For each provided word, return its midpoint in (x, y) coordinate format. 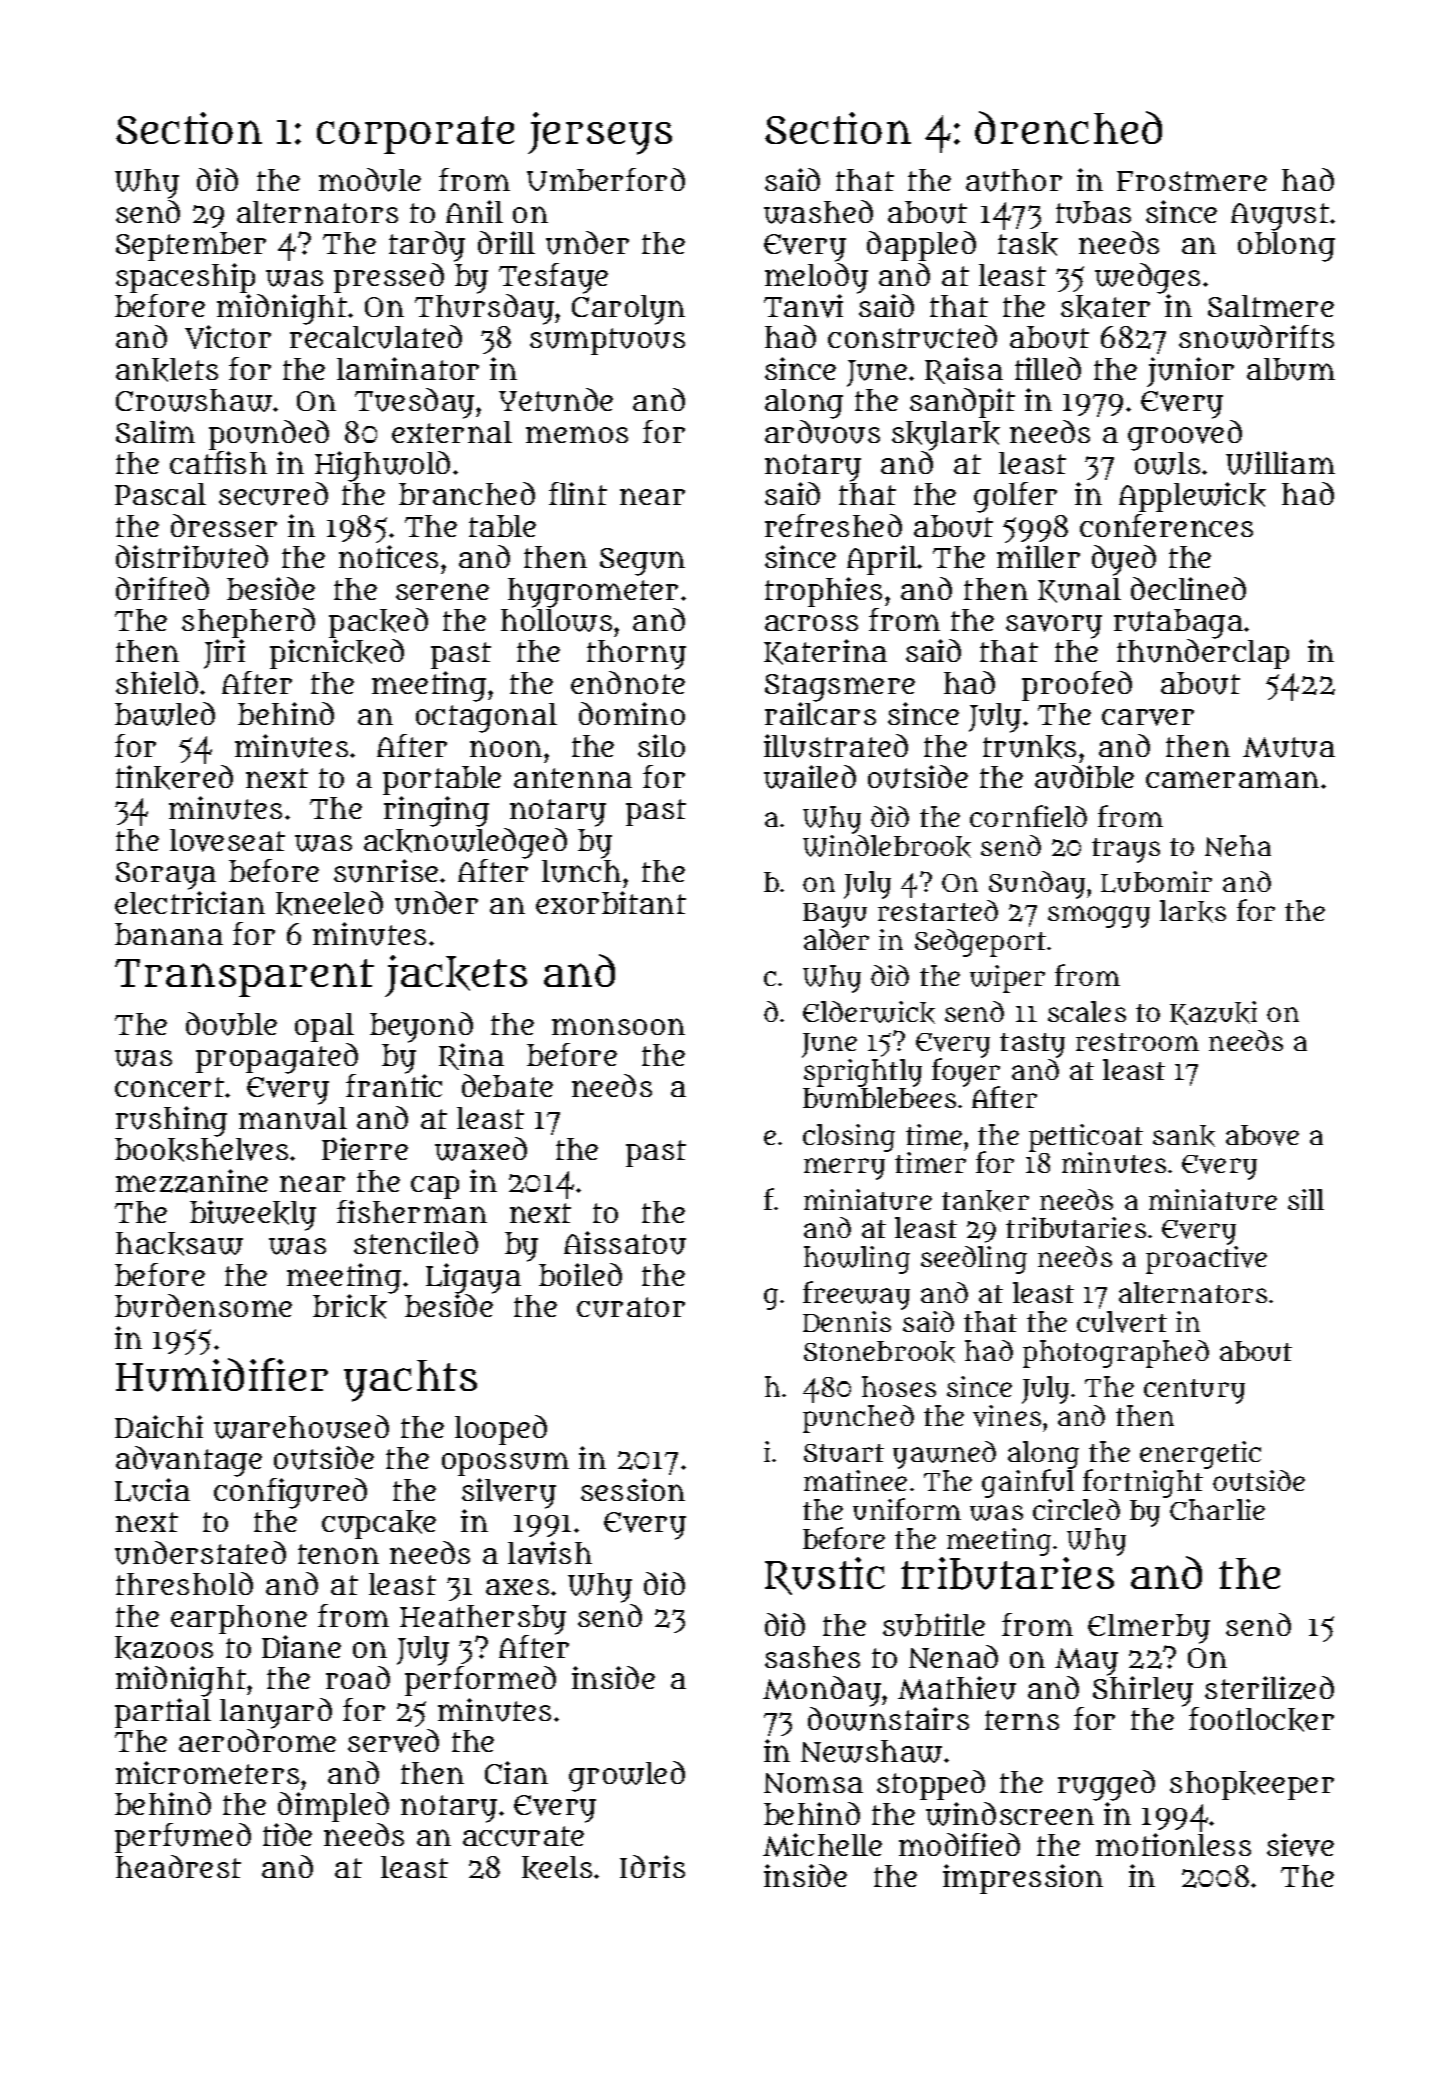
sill (1306, 1199)
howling (857, 1260)
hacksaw (179, 1244)
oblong (1286, 247)
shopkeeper (1252, 1785)
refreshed (833, 525)
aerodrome (257, 1740)
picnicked (337, 654)
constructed (912, 337)
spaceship (185, 278)
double (231, 1024)
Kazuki (1213, 1013)
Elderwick (869, 1012)
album (1291, 369)
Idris (652, 1866)
